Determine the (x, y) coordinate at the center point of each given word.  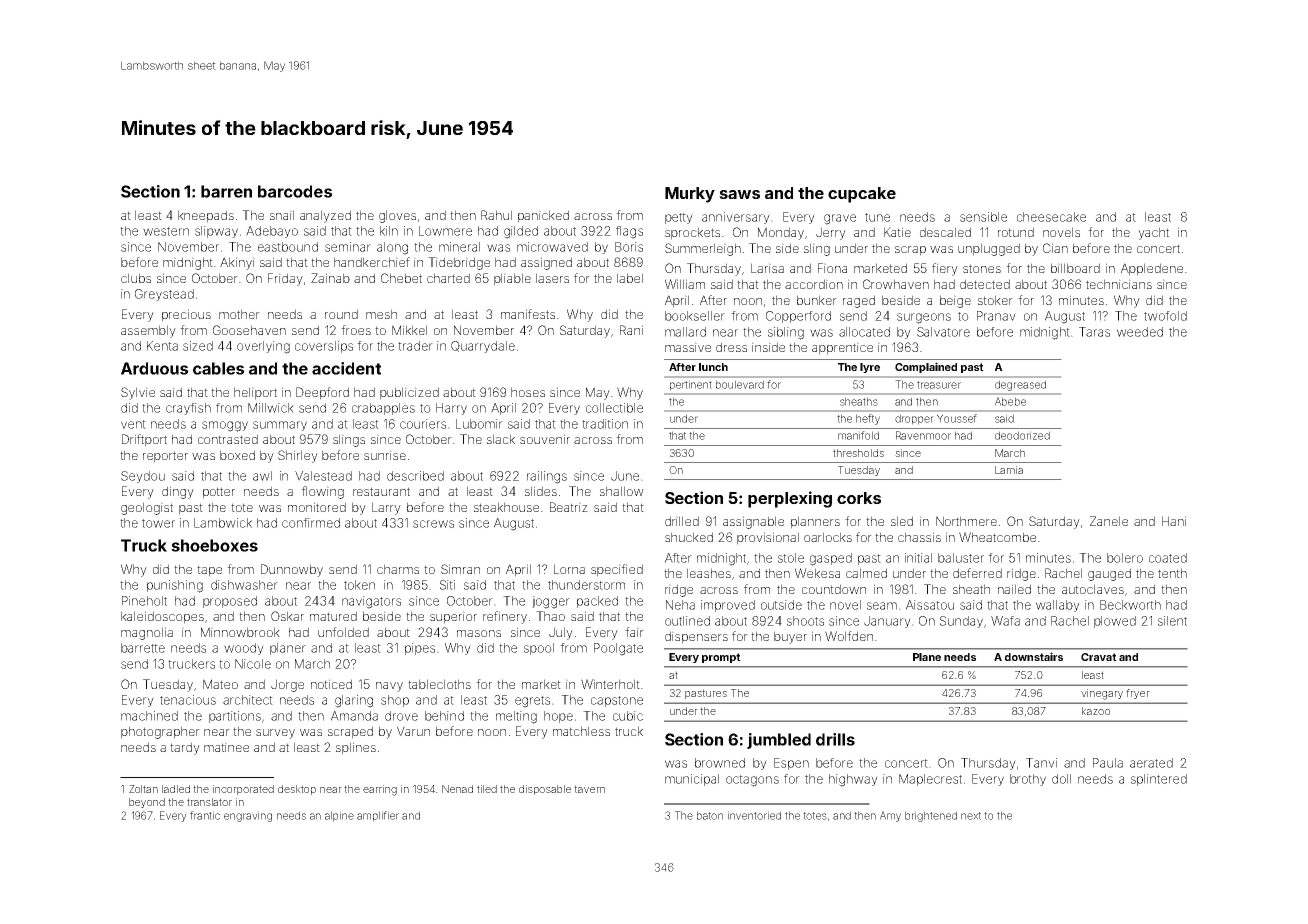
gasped (831, 559)
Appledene (1152, 269)
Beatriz (569, 507)
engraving (248, 816)
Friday (285, 279)
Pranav (996, 316)
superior (453, 617)
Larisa (767, 268)
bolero (1125, 558)
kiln (389, 231)
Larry (386, 508)
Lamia (1009, 470)
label (630, 278)
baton (710, 815)
